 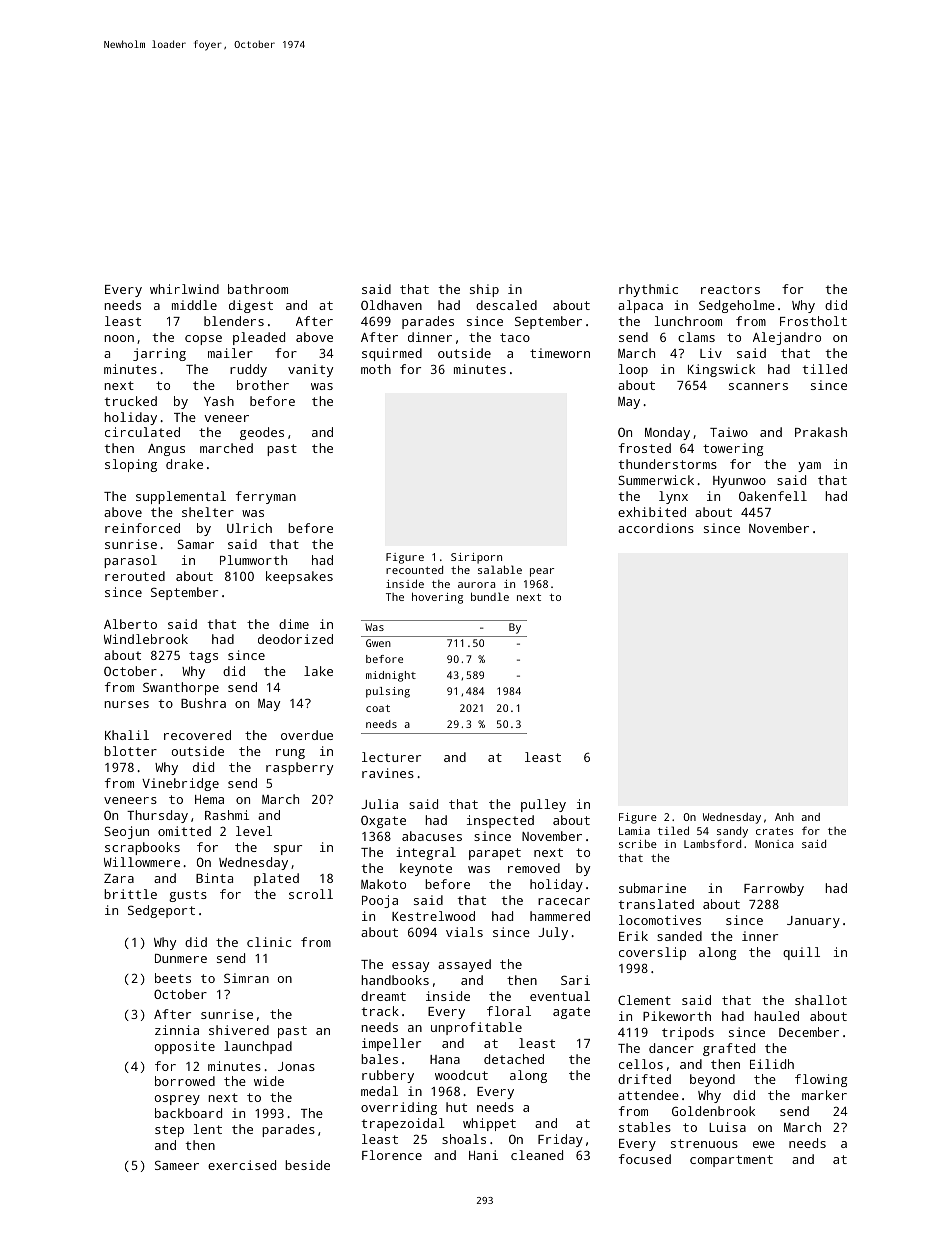 What do you see at coordinates (263, 385) in the page?
I see `brother` at bounding box center [263, 385].
